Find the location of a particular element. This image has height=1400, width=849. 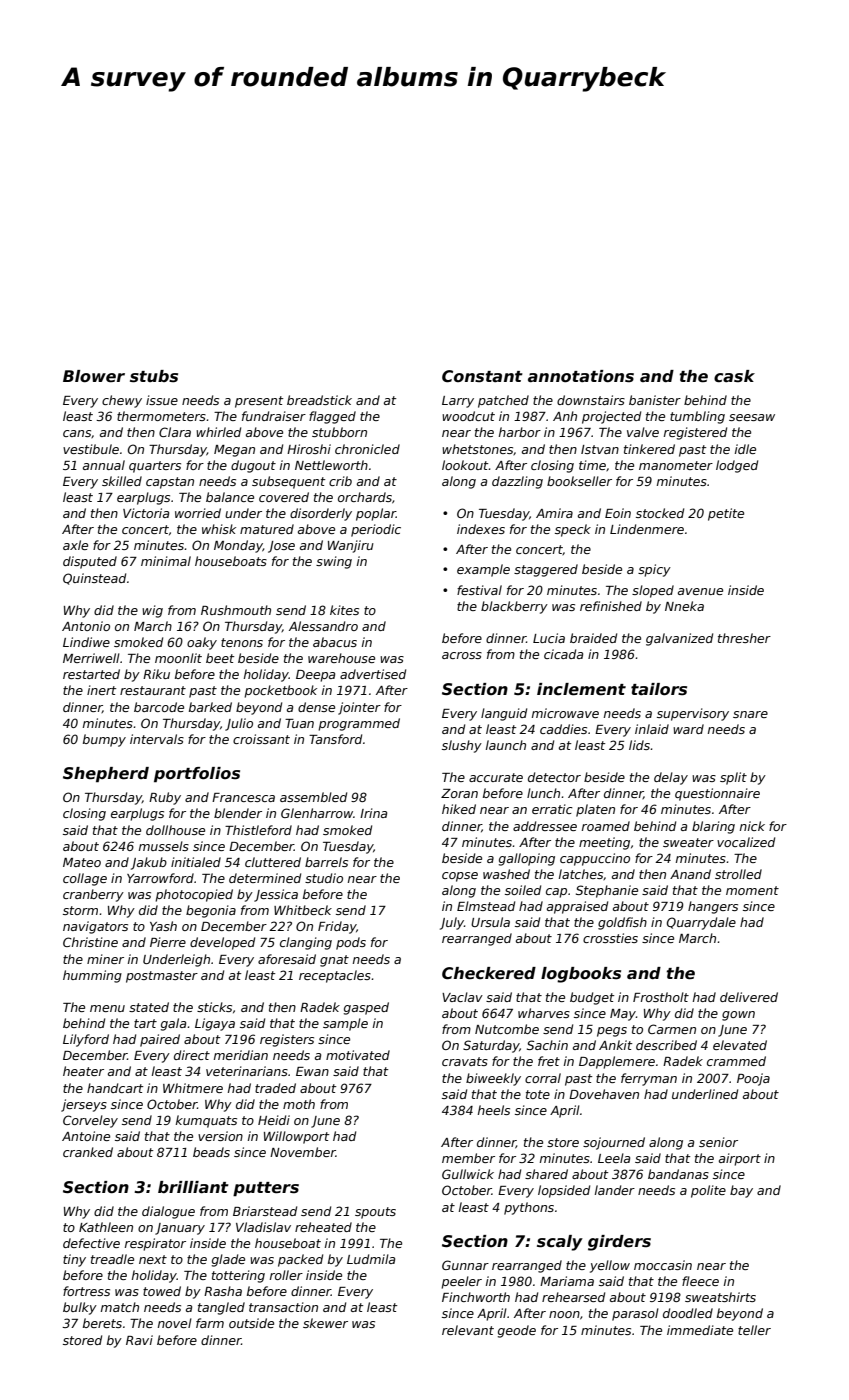

geode is located at coordinates (517, 1331).
